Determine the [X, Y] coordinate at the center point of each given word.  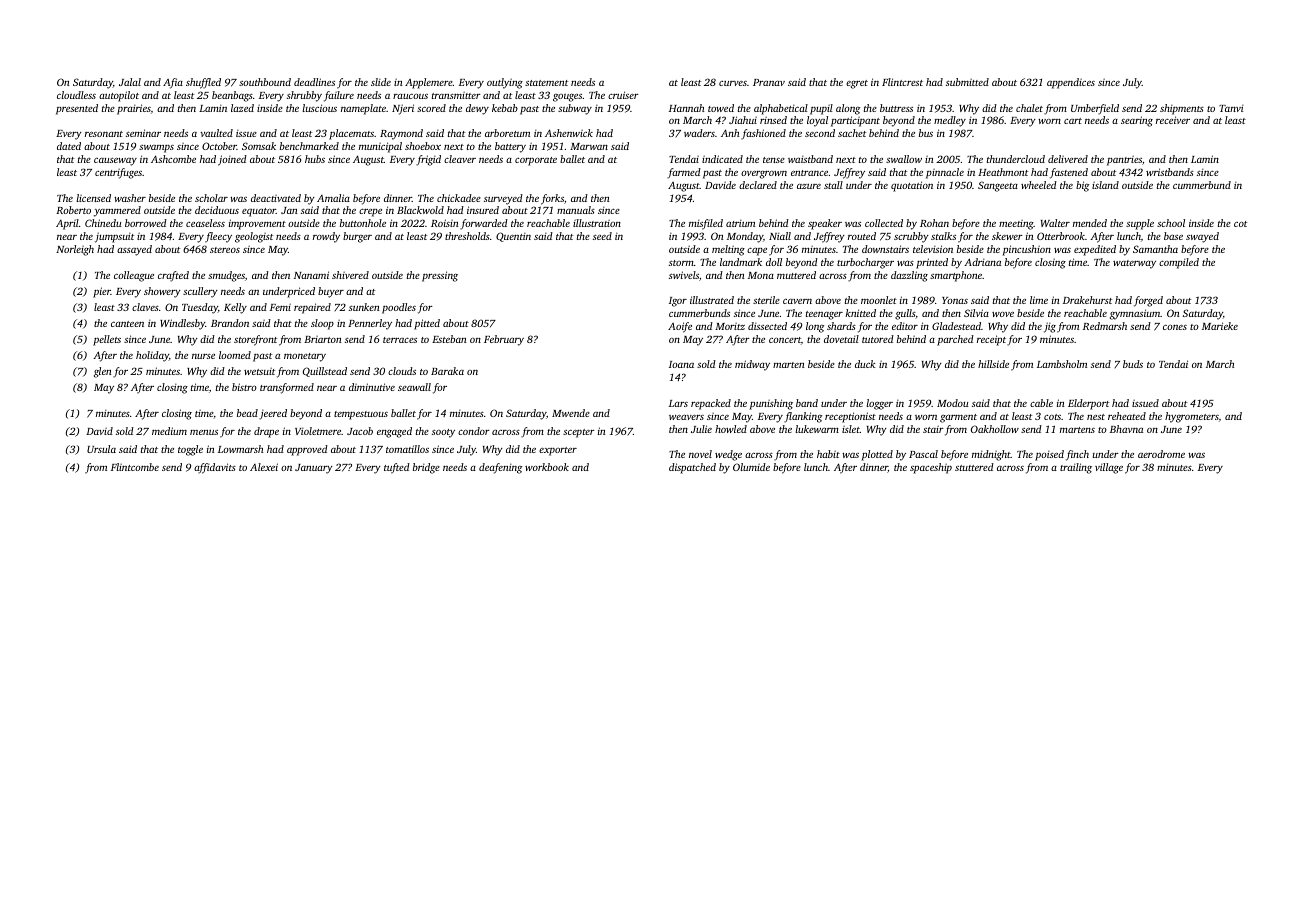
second [820, 133]
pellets [107, 340]
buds [1133, 364]
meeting [1016, 225]
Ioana [681, 364]
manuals [576, 210]
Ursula [101, 449]
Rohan [934, 223]
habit [828, 454]
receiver [1173, 120]
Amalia [333, 198]
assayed [134, 250]
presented [77, 109]
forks [552, 199]
